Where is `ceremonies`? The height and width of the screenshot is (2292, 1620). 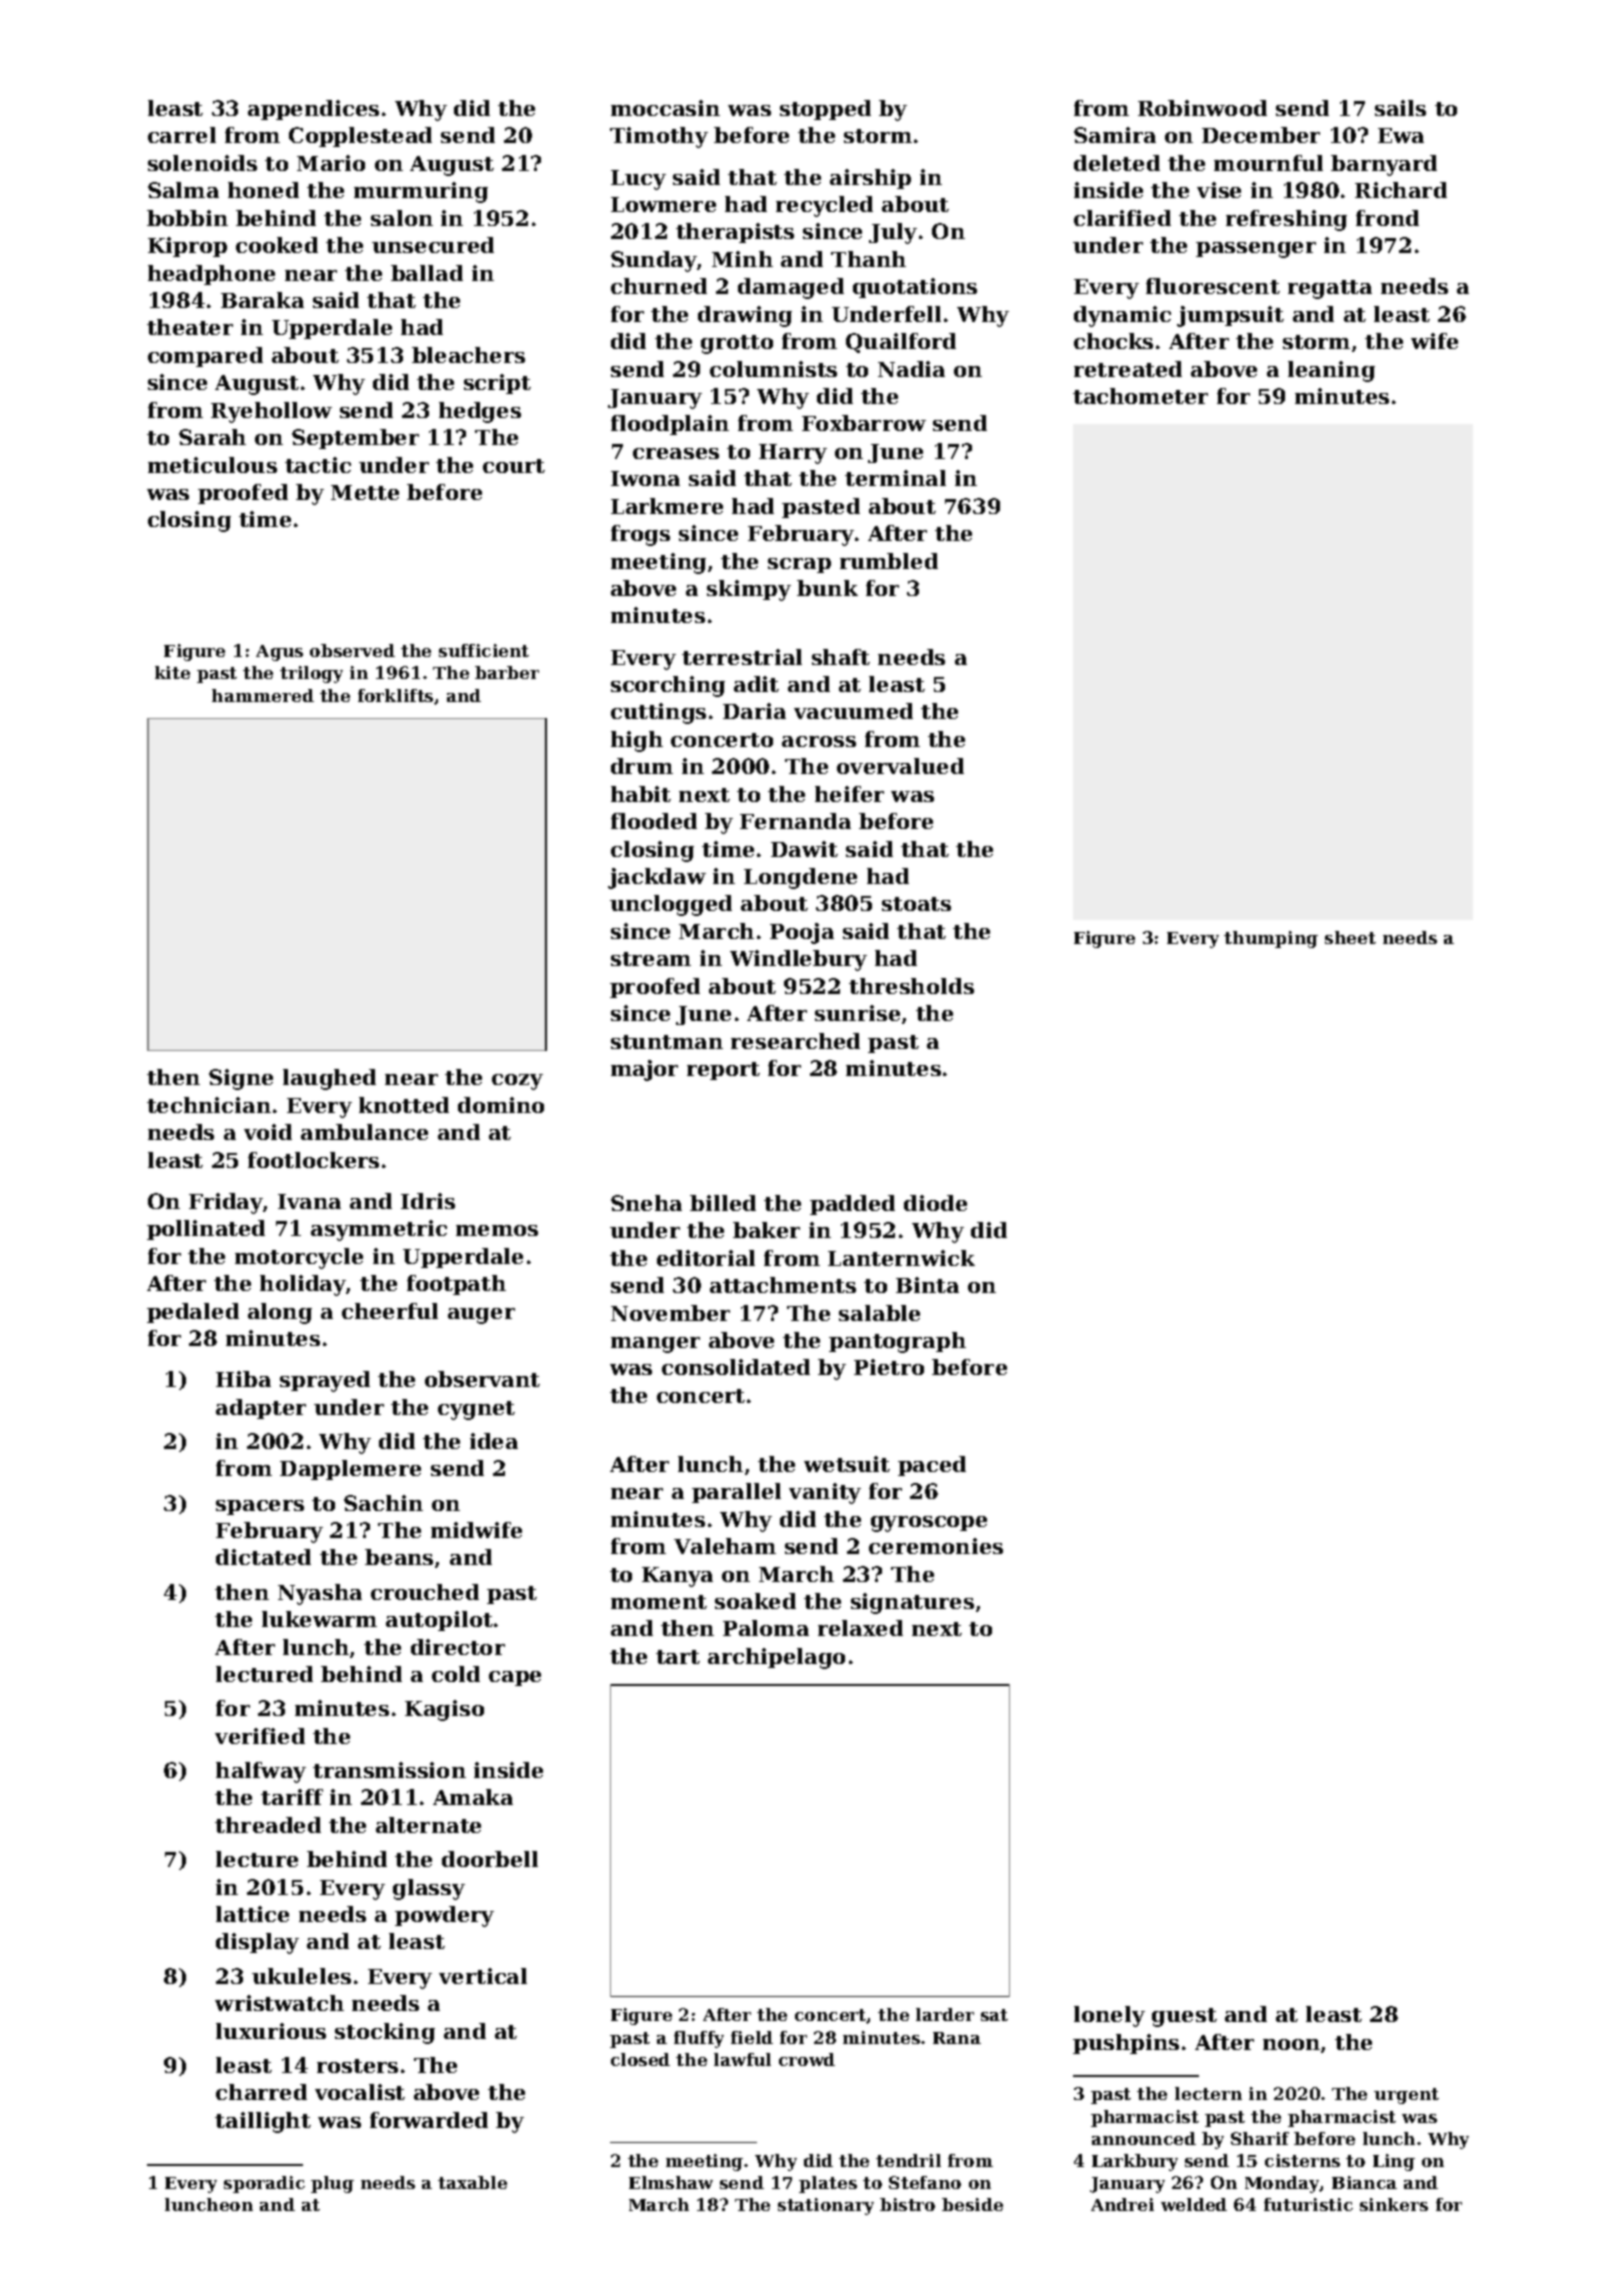
ceremonies is located at coordinates (936, 1546).
